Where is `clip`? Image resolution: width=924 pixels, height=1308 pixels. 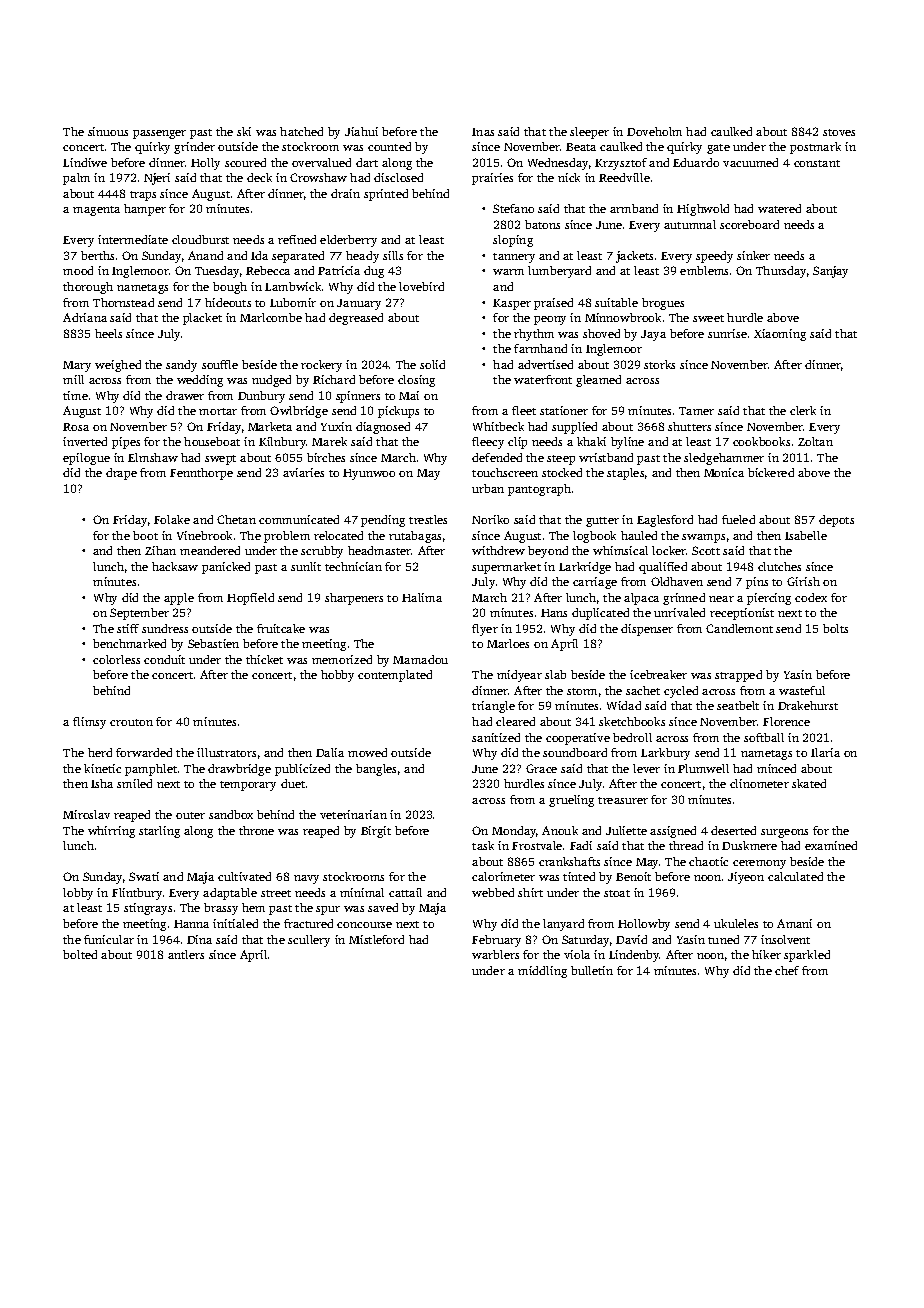 clip is located at coordinates (517, 443).
